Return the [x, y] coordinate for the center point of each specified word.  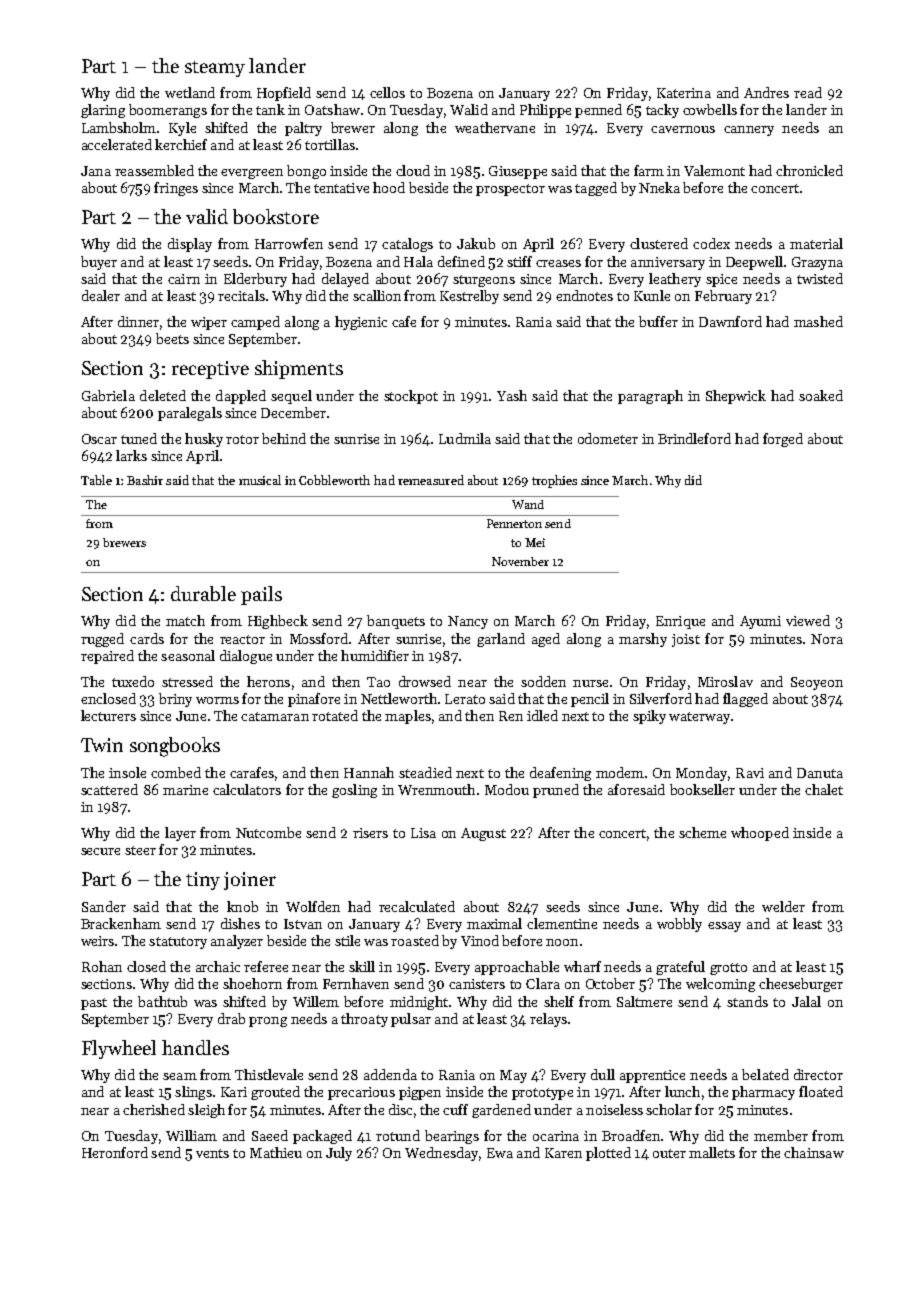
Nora [827, 639]
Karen [563, 1153]
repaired [107, 657]
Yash [512, 395]
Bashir [145, 480]
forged [783, 440]
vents [212, 1153]
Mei [535, 542]
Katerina [684, 93]
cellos [387, 92]
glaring [103, 111]
